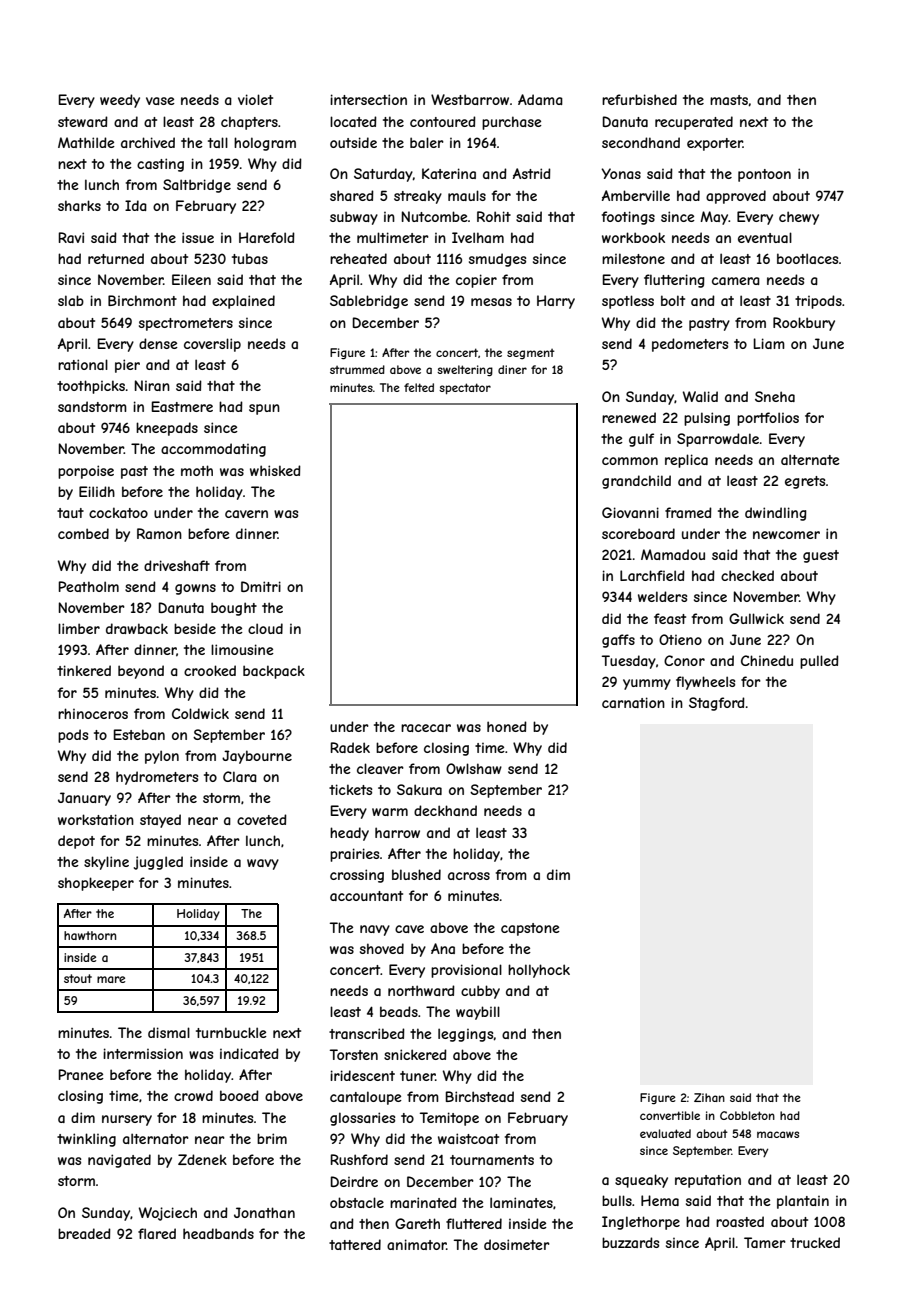 This screenshot has width=908, height=1316. What do you see at coordinates (218, 1233) in the screenshot?
I see `headbands` at bounding box center [218, 1233].
